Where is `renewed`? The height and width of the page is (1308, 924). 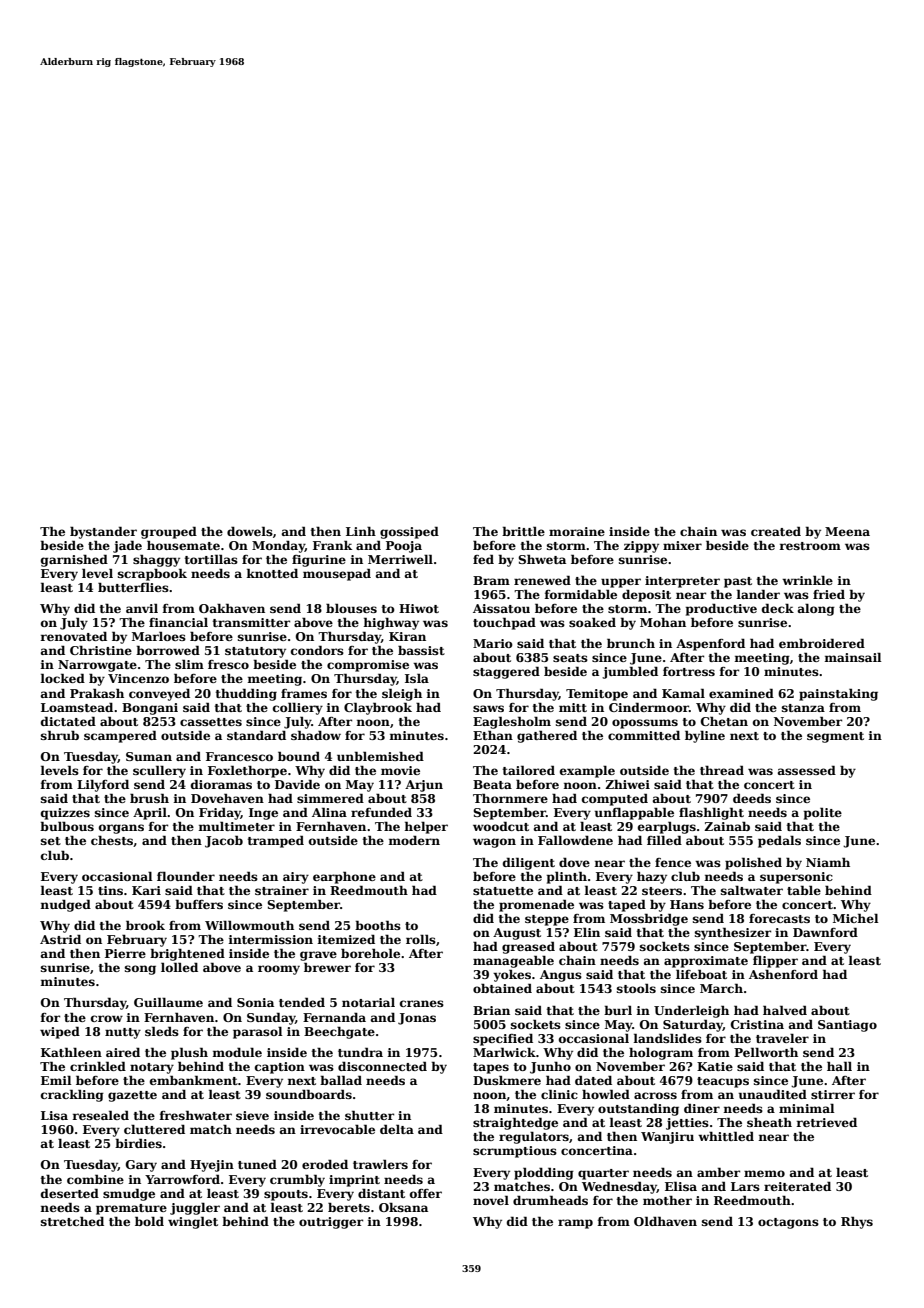
renewed is located at coordinates (542, 580).
